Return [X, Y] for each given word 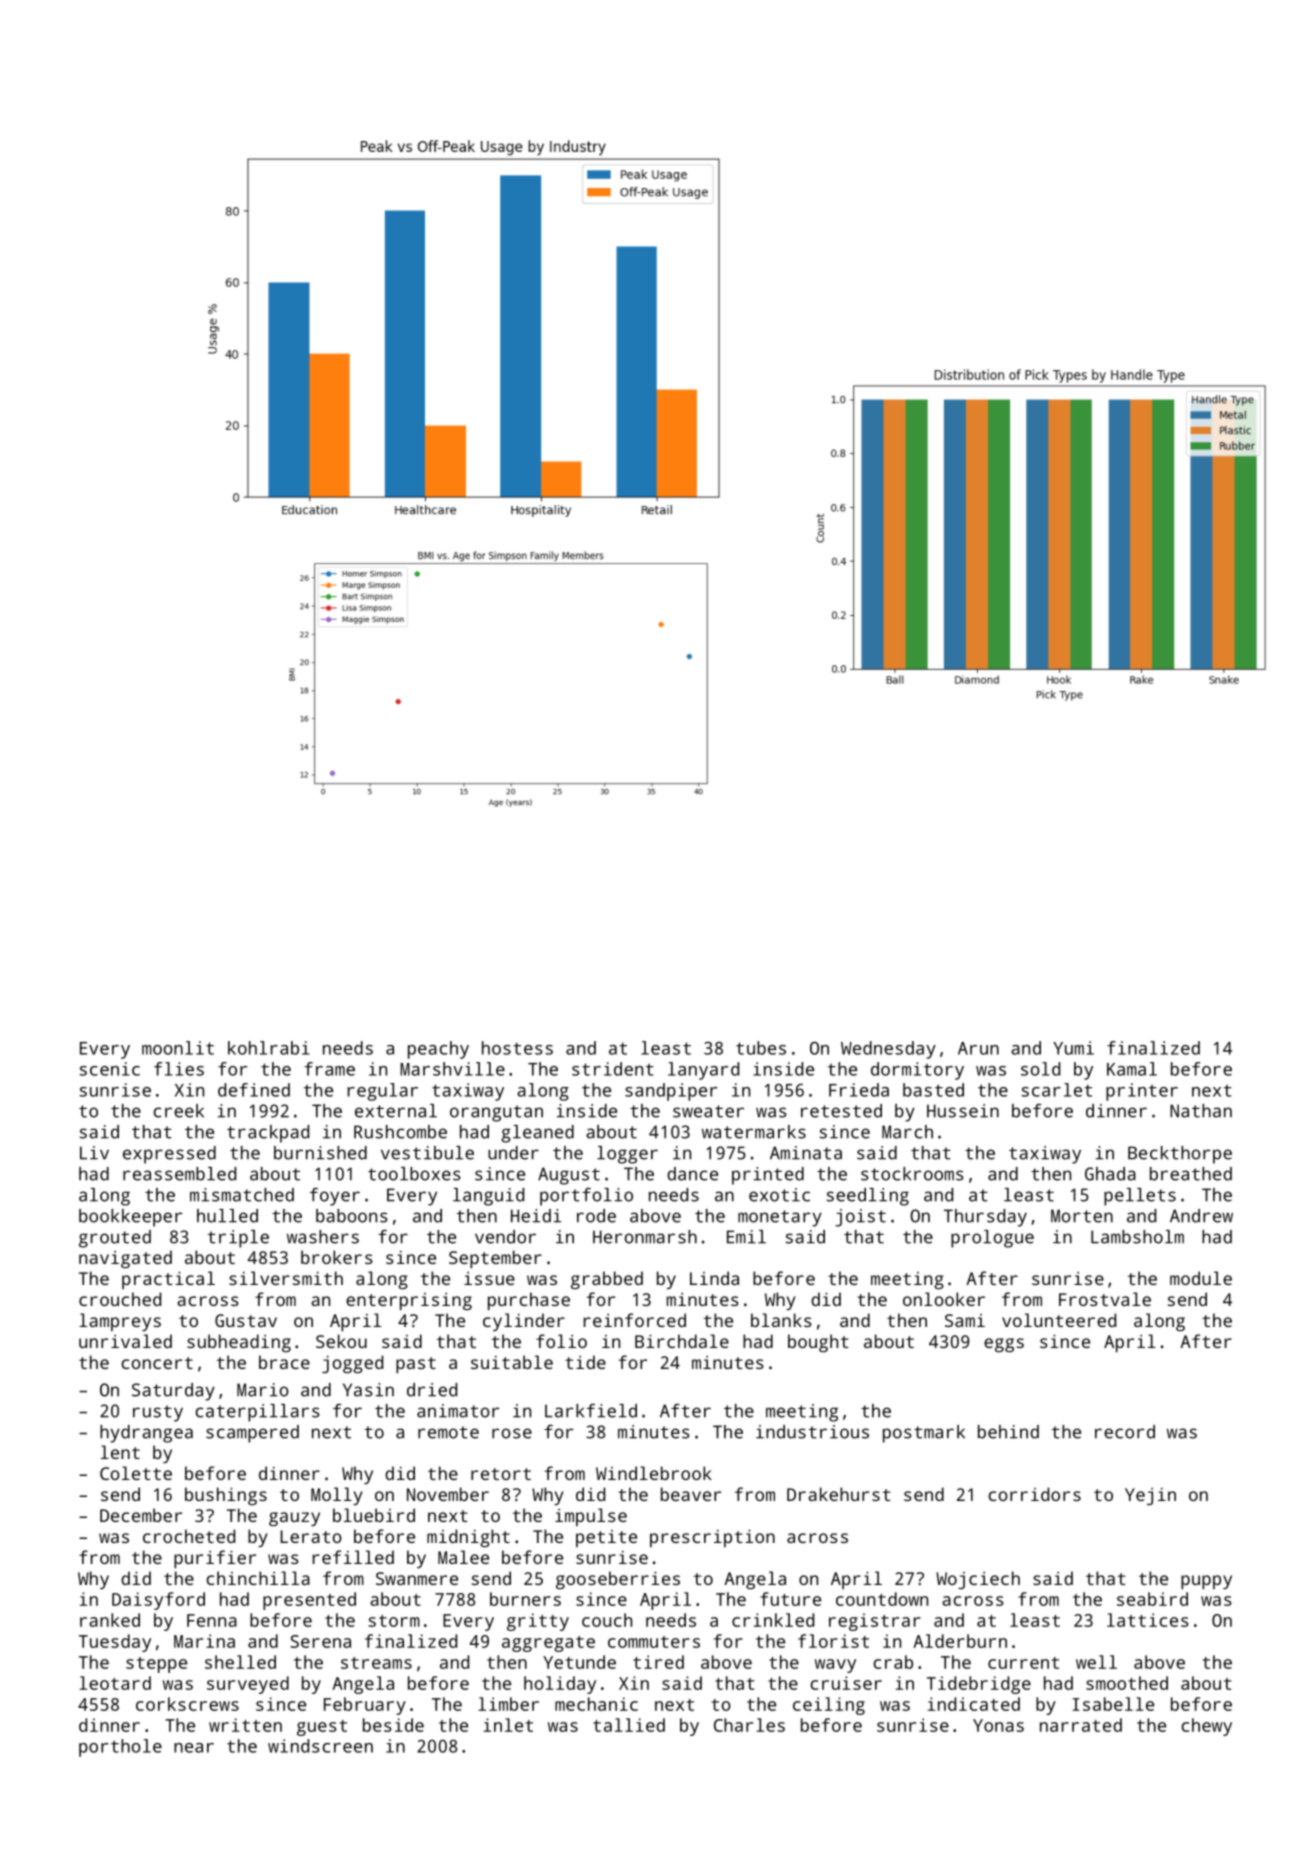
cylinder [524, 1322]
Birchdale [682, 1341]
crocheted [189, 1536]
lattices [1148, 1620]
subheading [239, 1343]
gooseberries [618, 1580]
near [194, 1748]
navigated [125, 1259]
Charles [749, 1725]
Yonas [998, 1725]
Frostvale [1105, 1299]
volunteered [1059, 1320]
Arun [978, 1048]
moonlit [178, 1048]
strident [613, 1069]
